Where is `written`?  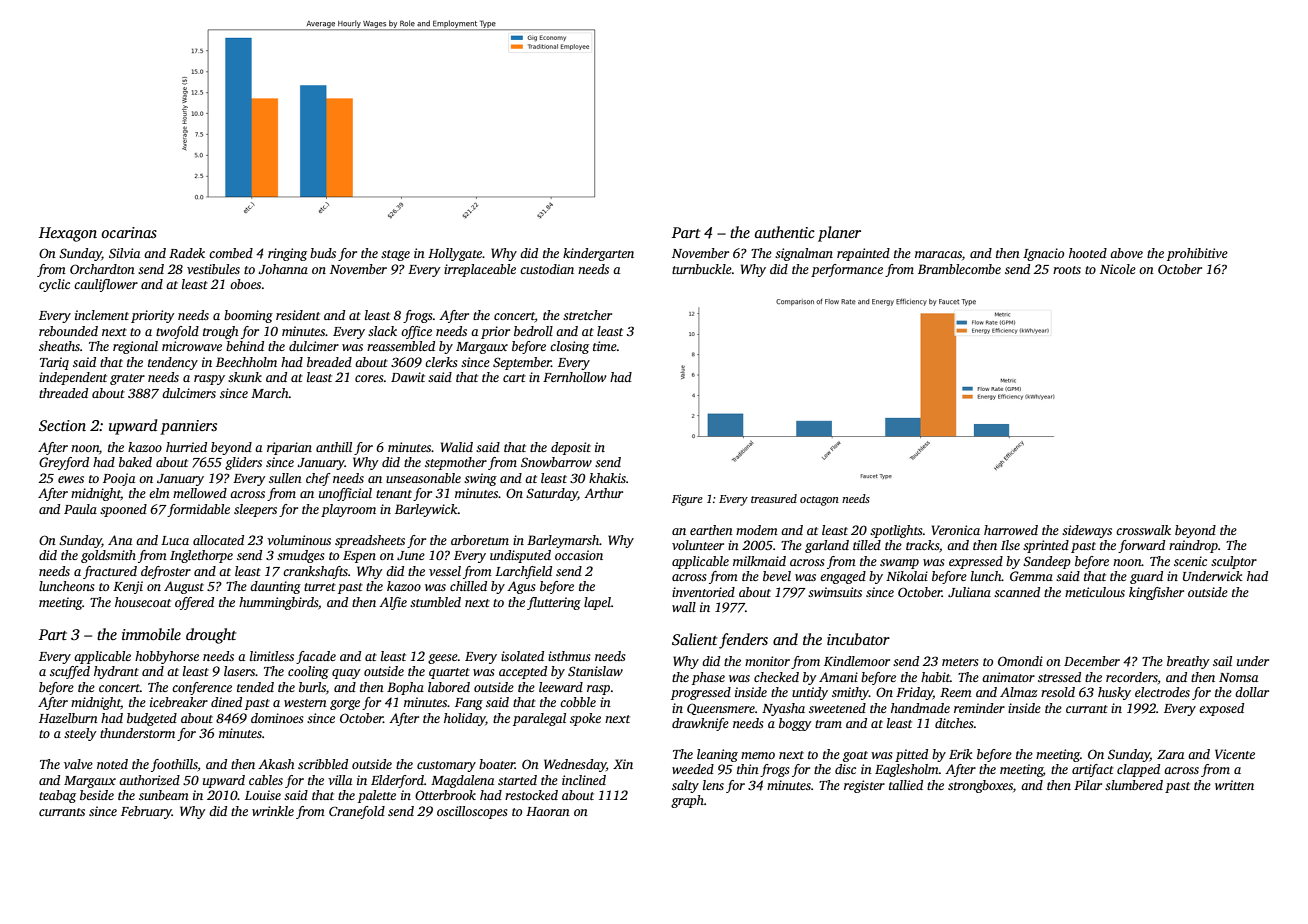 written is located at coordinates (1234, 785).
